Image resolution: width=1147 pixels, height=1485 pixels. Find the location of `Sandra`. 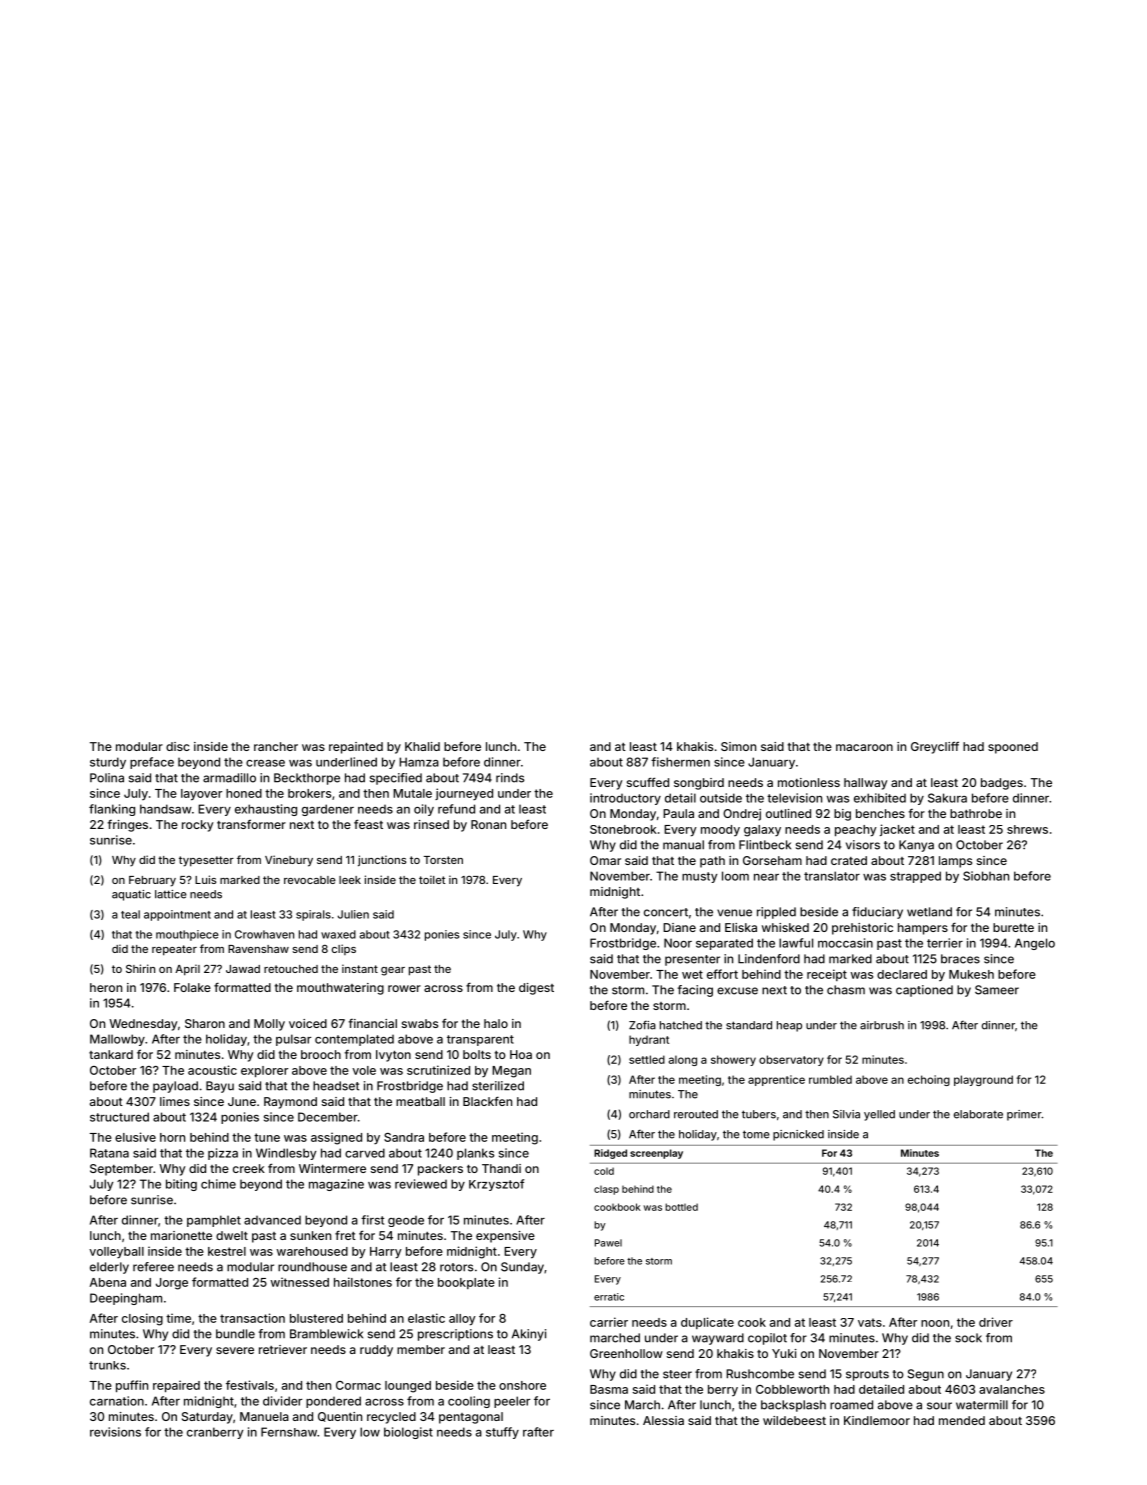

Sandra is located at coordinates (404, 1137).
